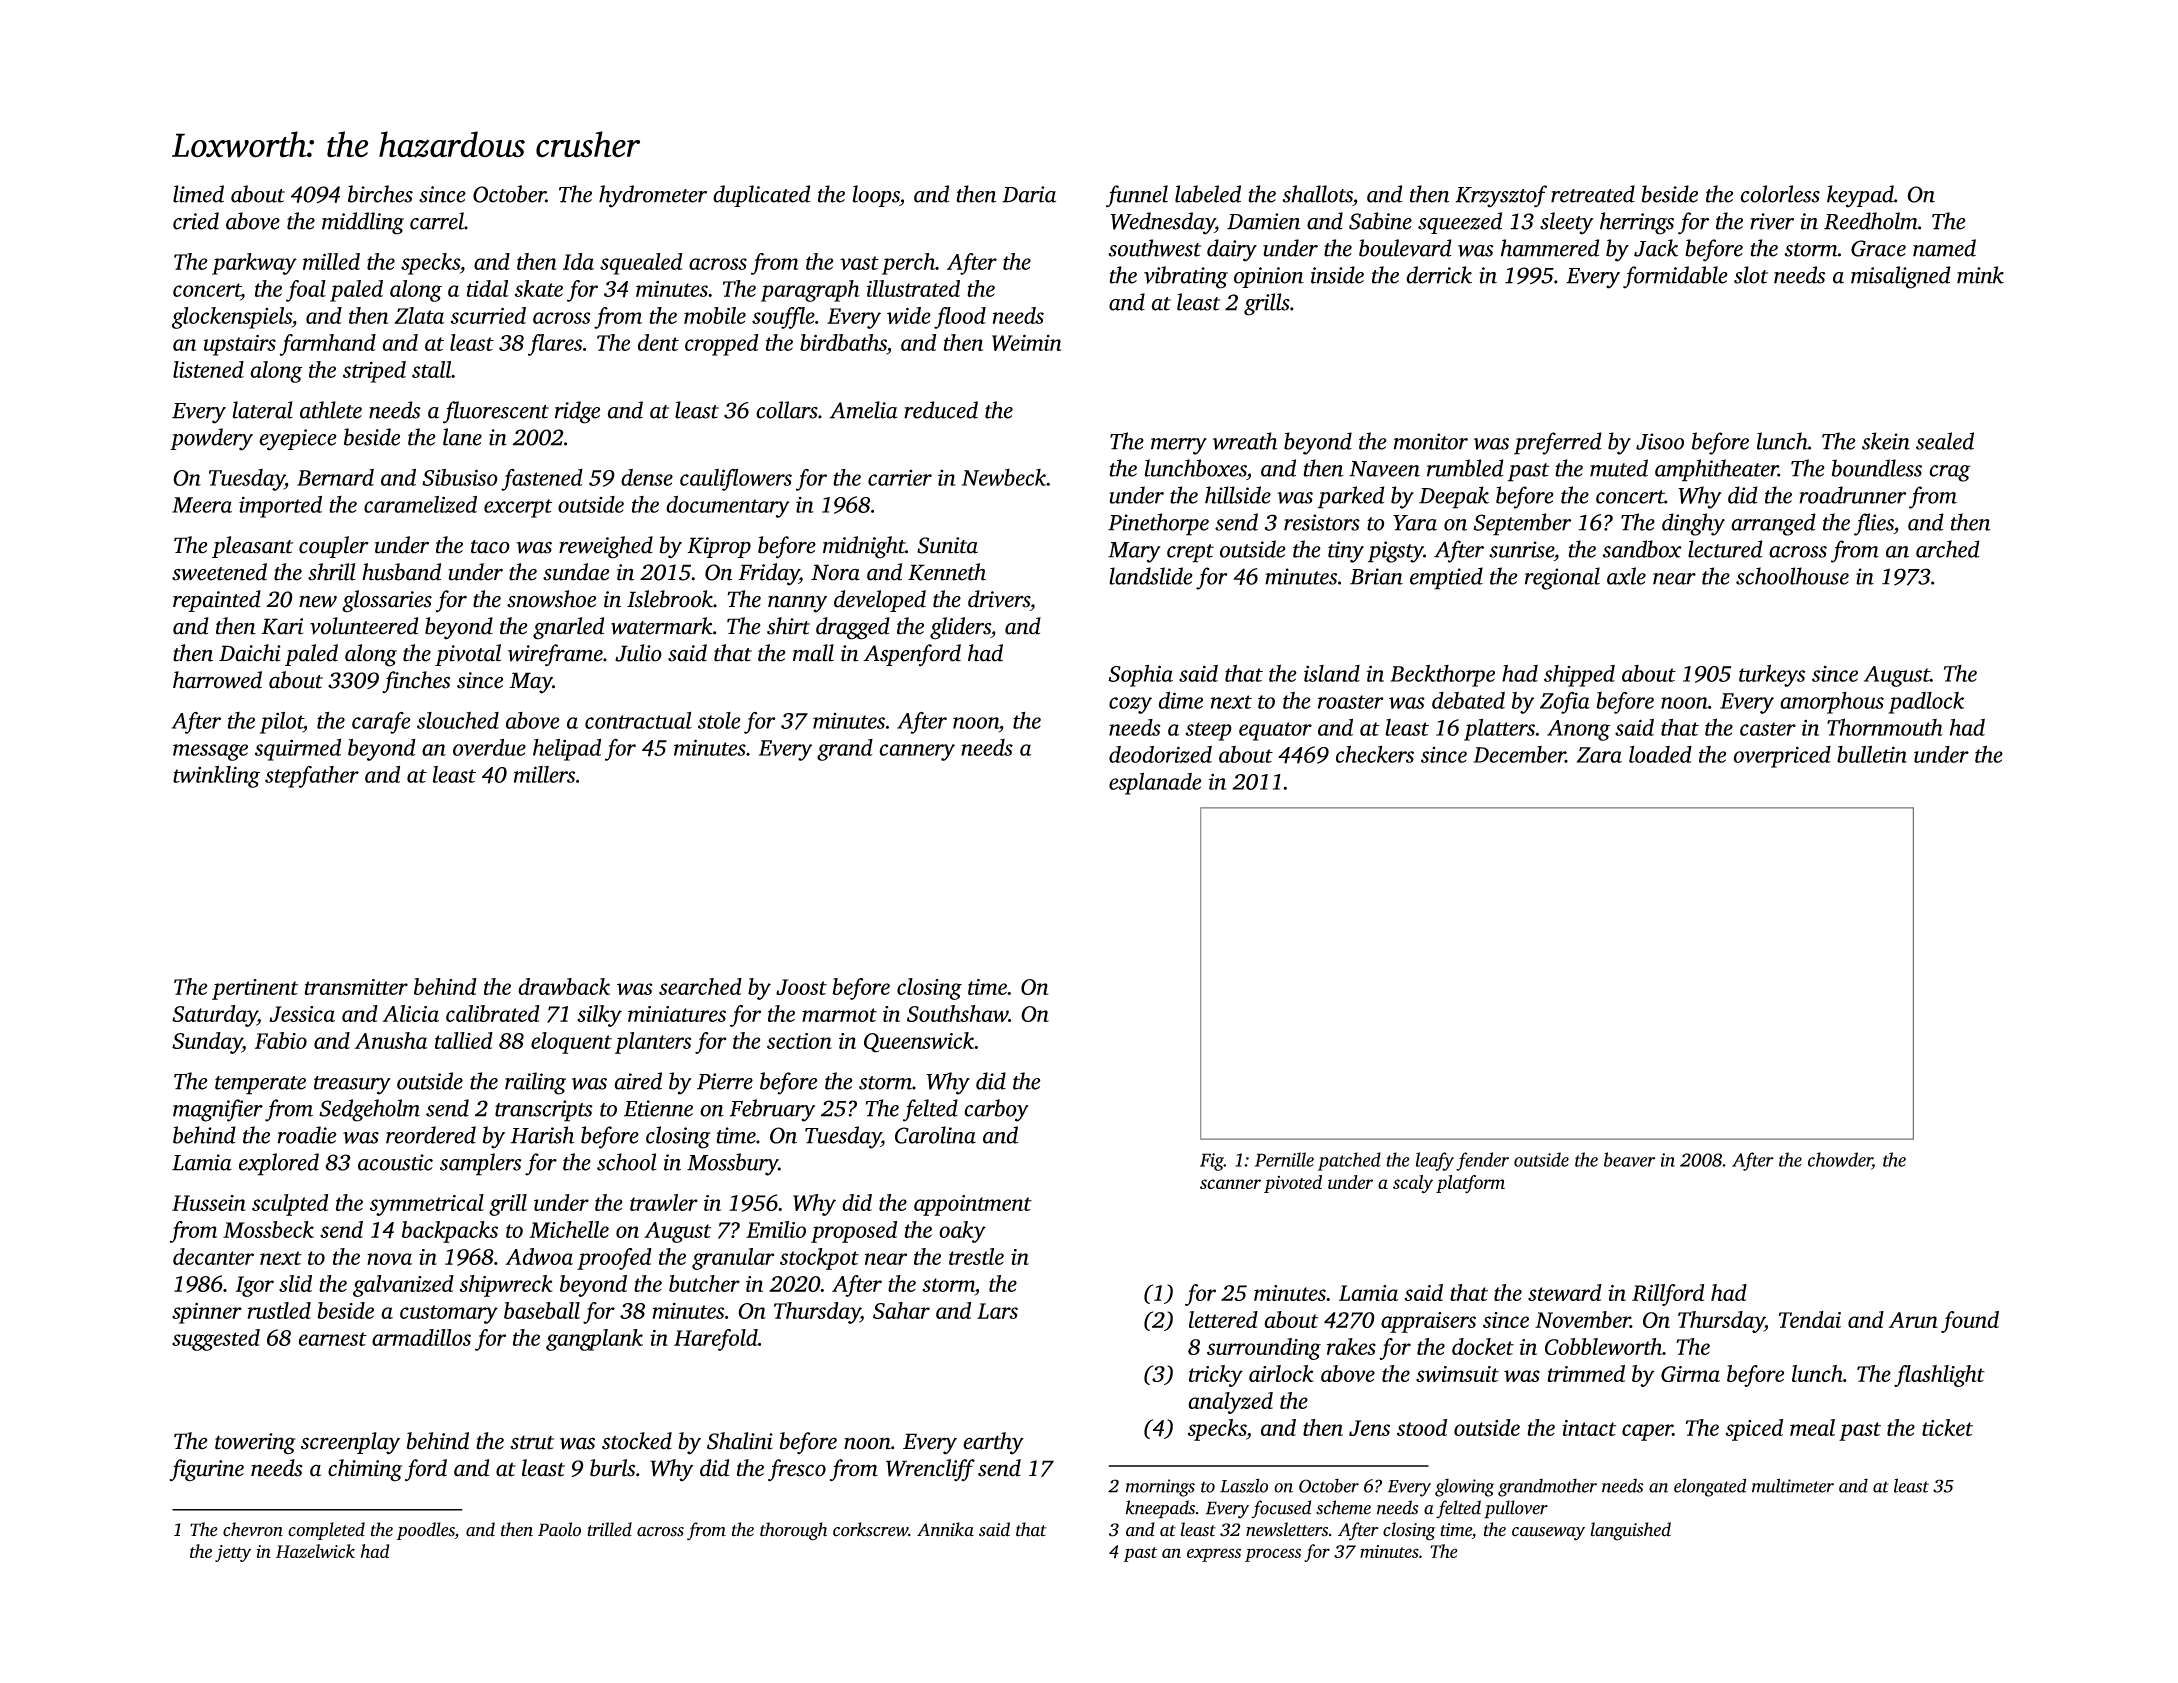  I want to click on imported, so click(280, 506).
